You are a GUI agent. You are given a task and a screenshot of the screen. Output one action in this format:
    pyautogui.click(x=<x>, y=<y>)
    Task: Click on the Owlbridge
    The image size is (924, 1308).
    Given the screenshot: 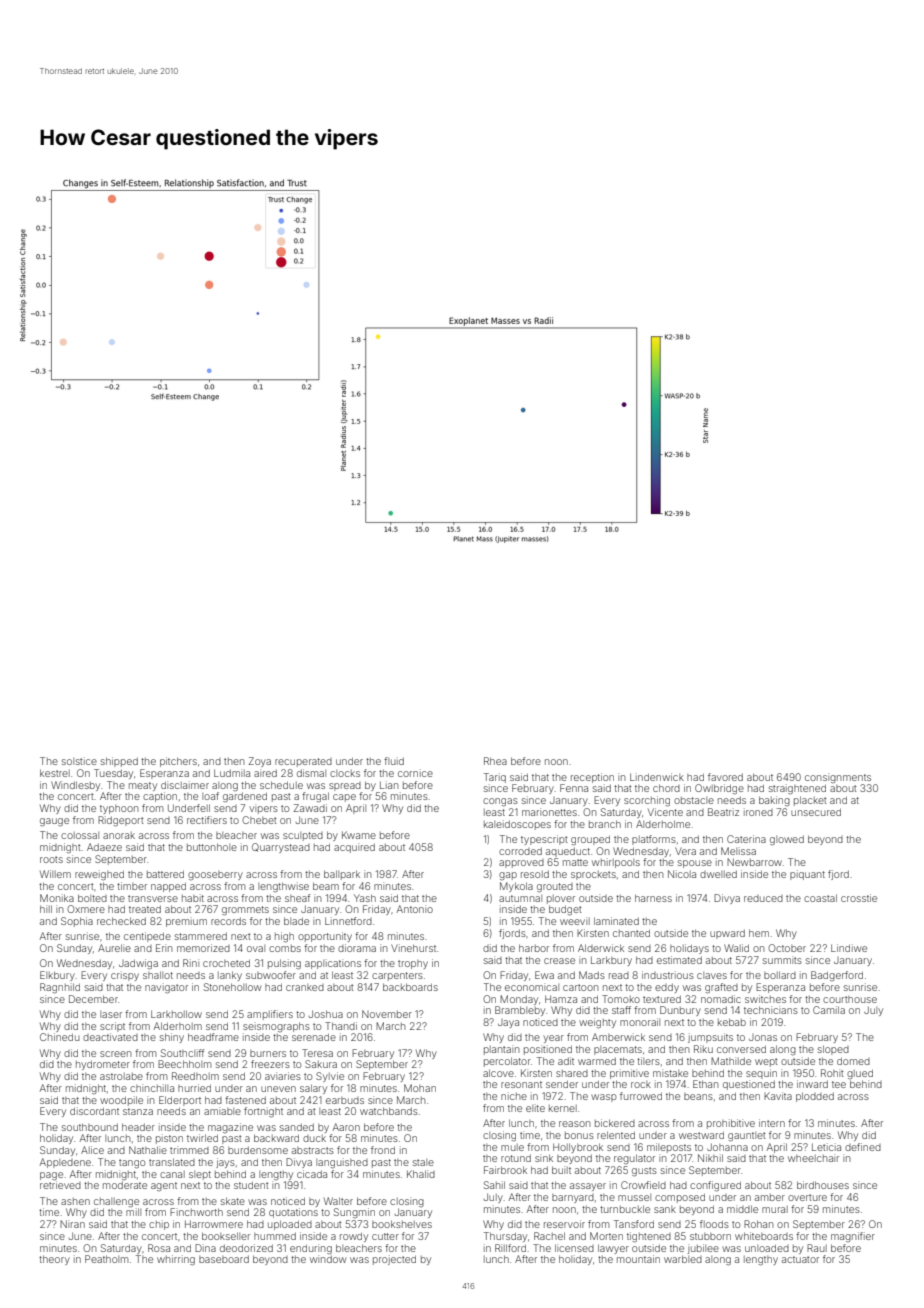 What is the action you would take?
    pyautogui.click(x=719, y=789)
